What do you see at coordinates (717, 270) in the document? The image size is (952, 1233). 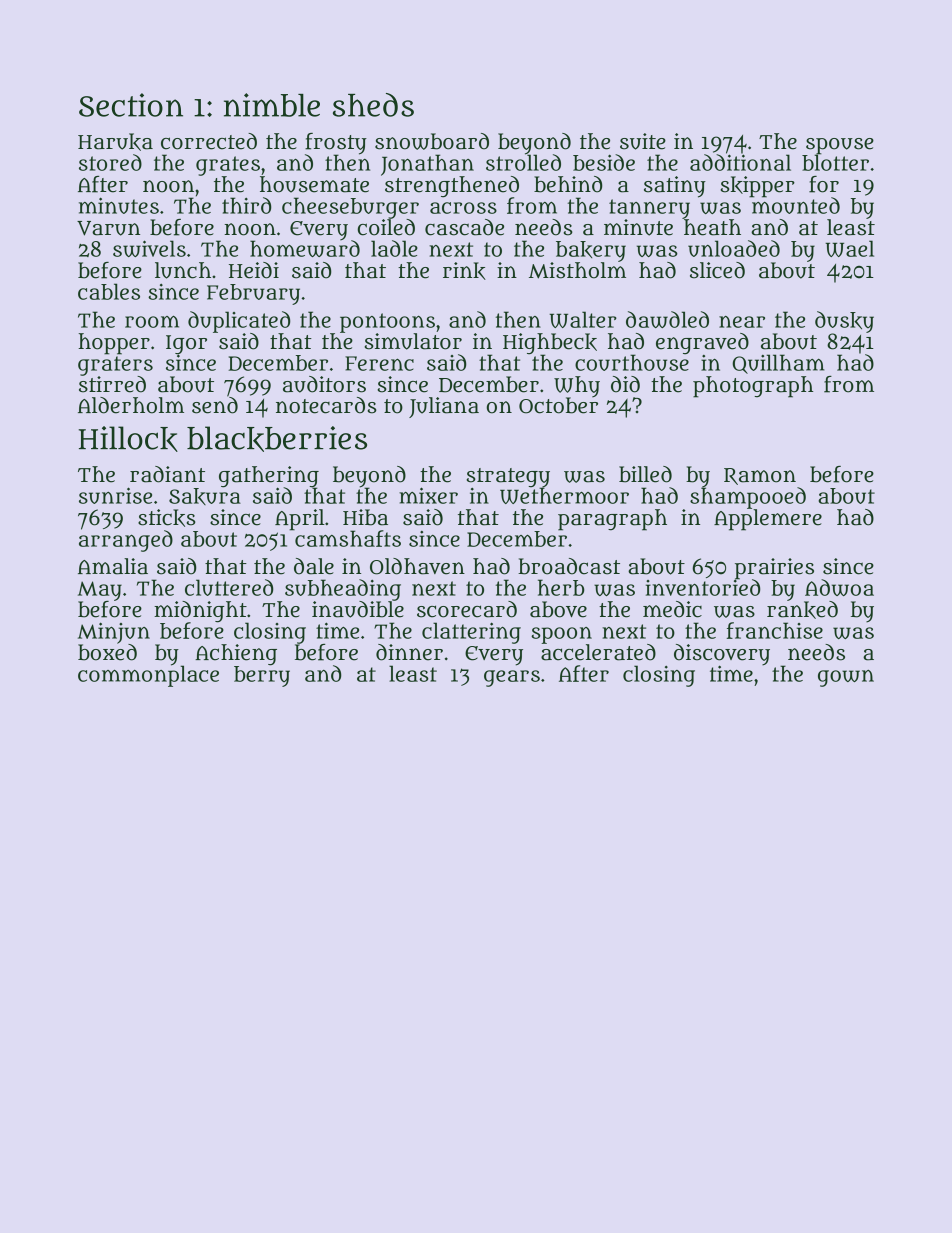 I see `sliced` at bounding box center [717, 270].
